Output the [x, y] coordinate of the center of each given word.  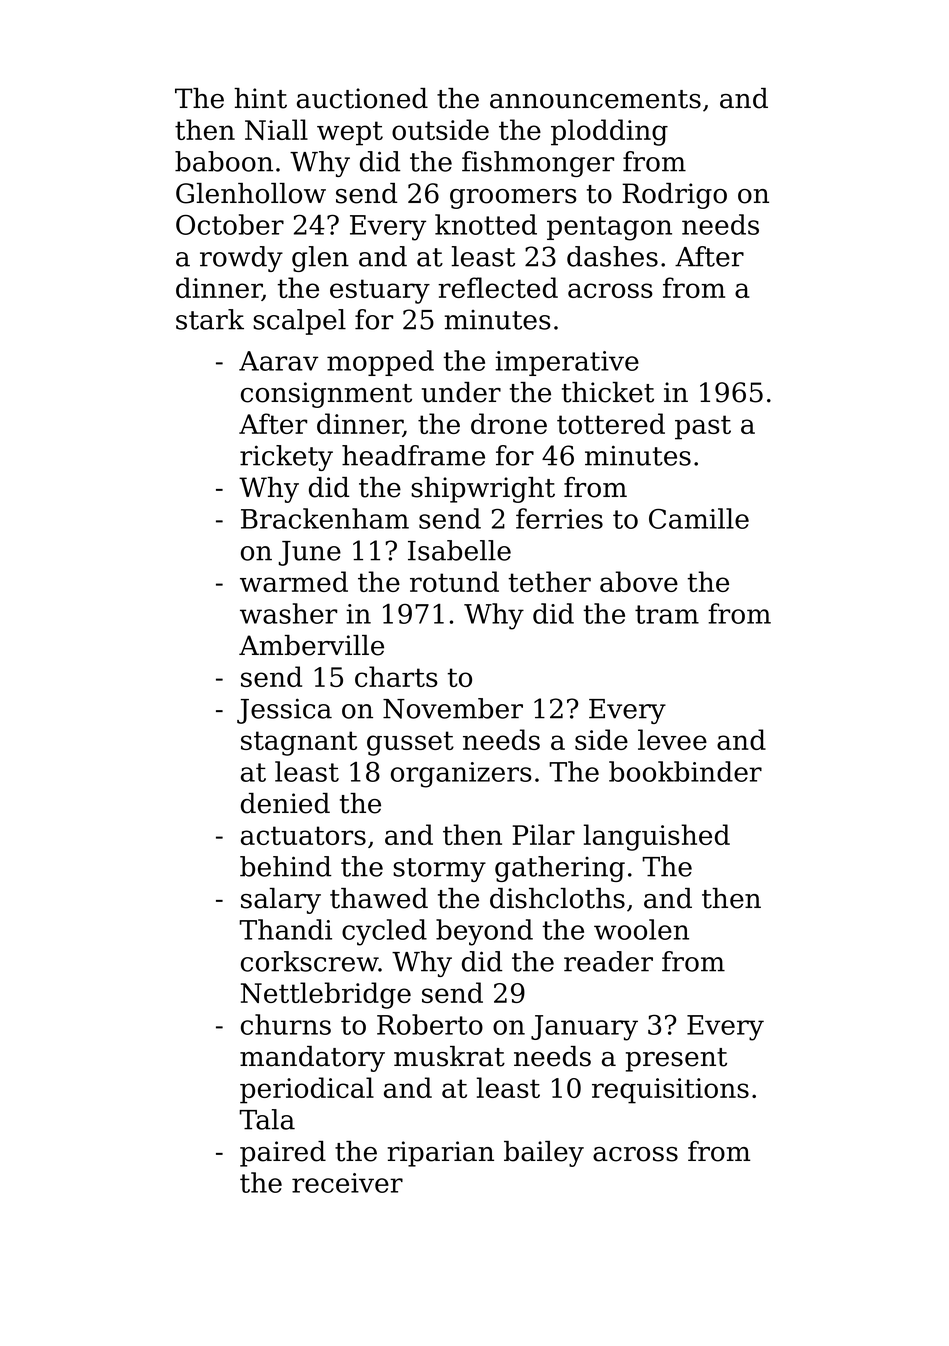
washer [288, 613]
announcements [595, 99]
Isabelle [459, 550]
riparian [441, 1154]
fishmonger [538, 164]
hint [260, 98]
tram [667, 614]
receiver [347, 1183]
